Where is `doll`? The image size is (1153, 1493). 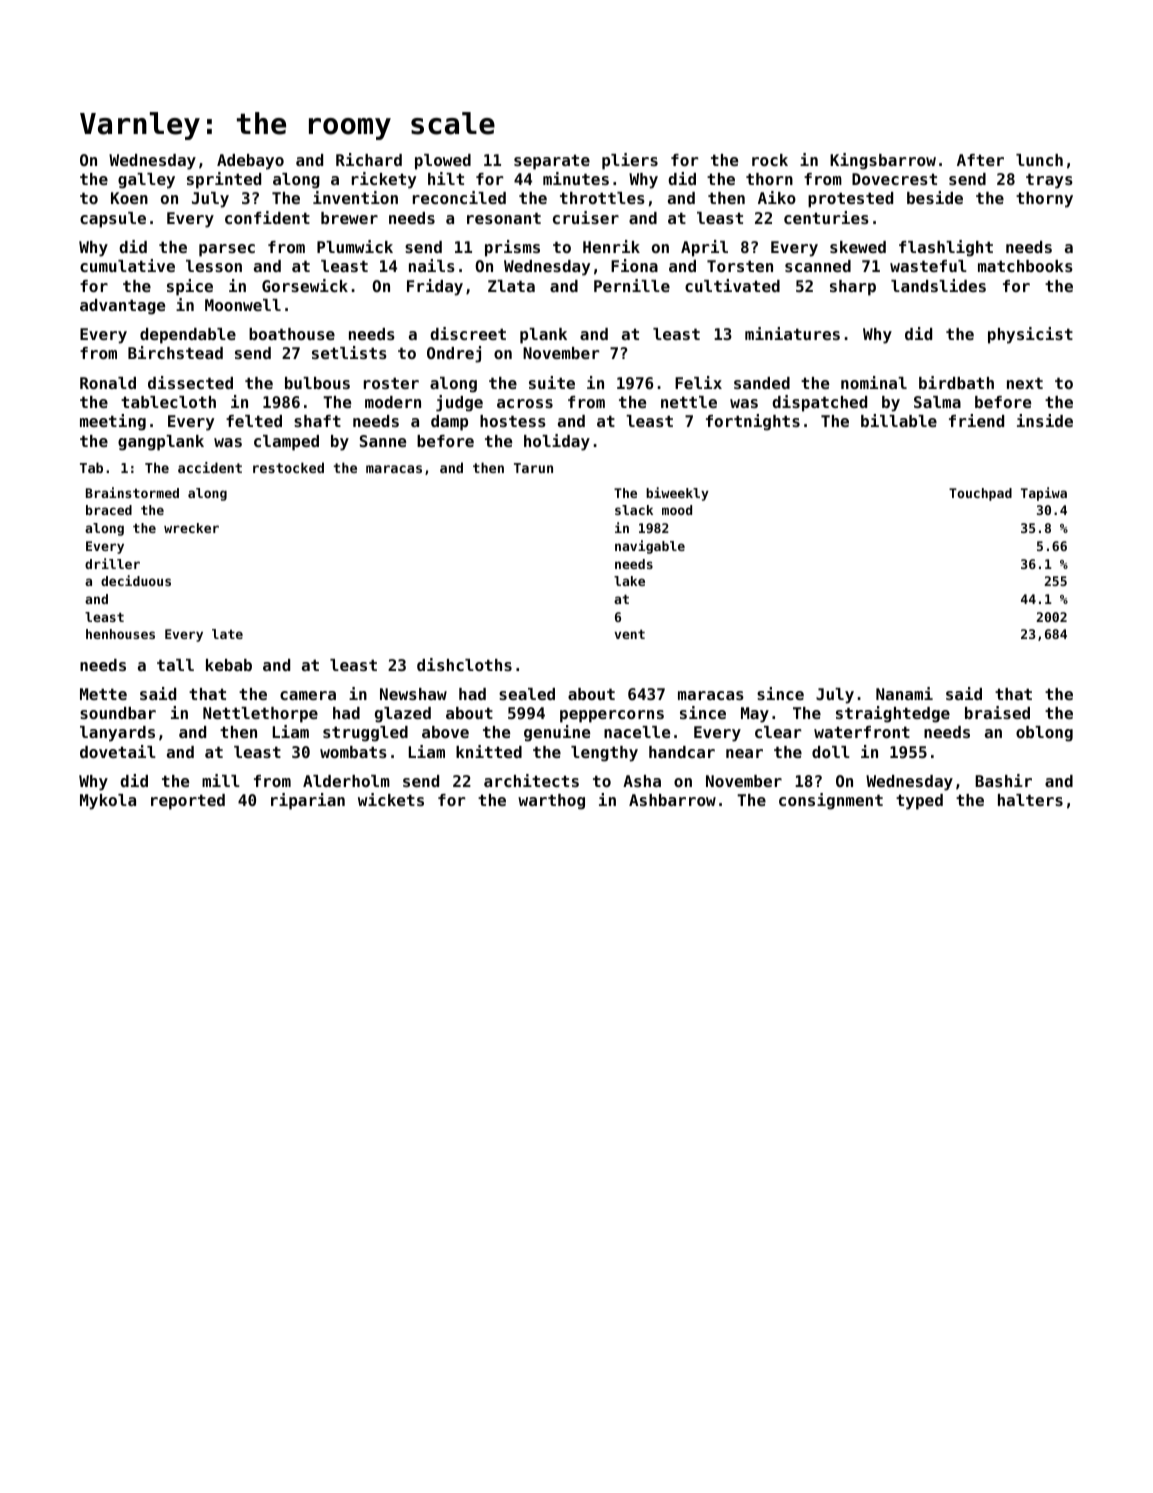
doll is located at coordinates (831, 752).
